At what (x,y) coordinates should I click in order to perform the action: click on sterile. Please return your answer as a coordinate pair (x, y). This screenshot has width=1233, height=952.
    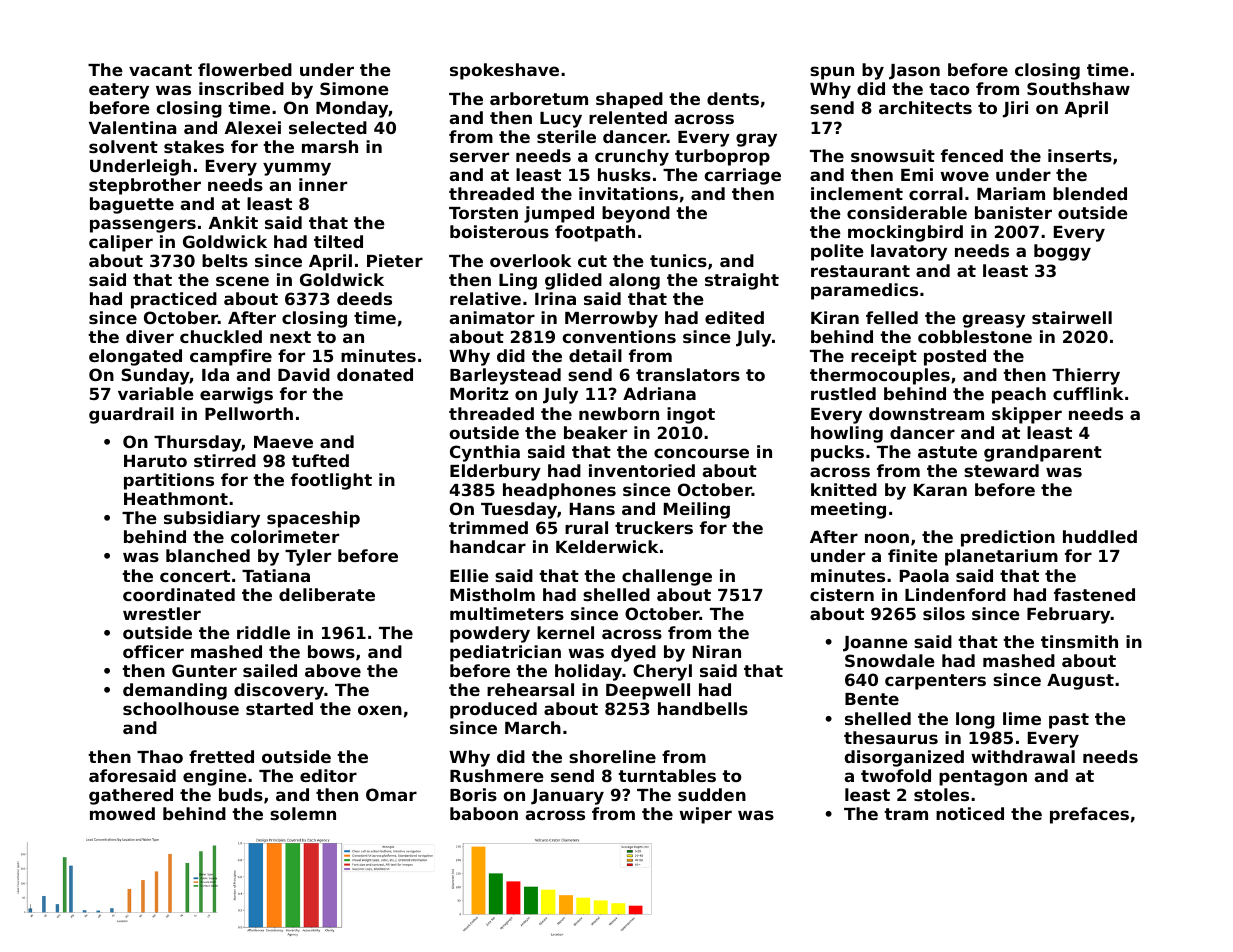
    Looking at the image, I should click on (566, 136).
